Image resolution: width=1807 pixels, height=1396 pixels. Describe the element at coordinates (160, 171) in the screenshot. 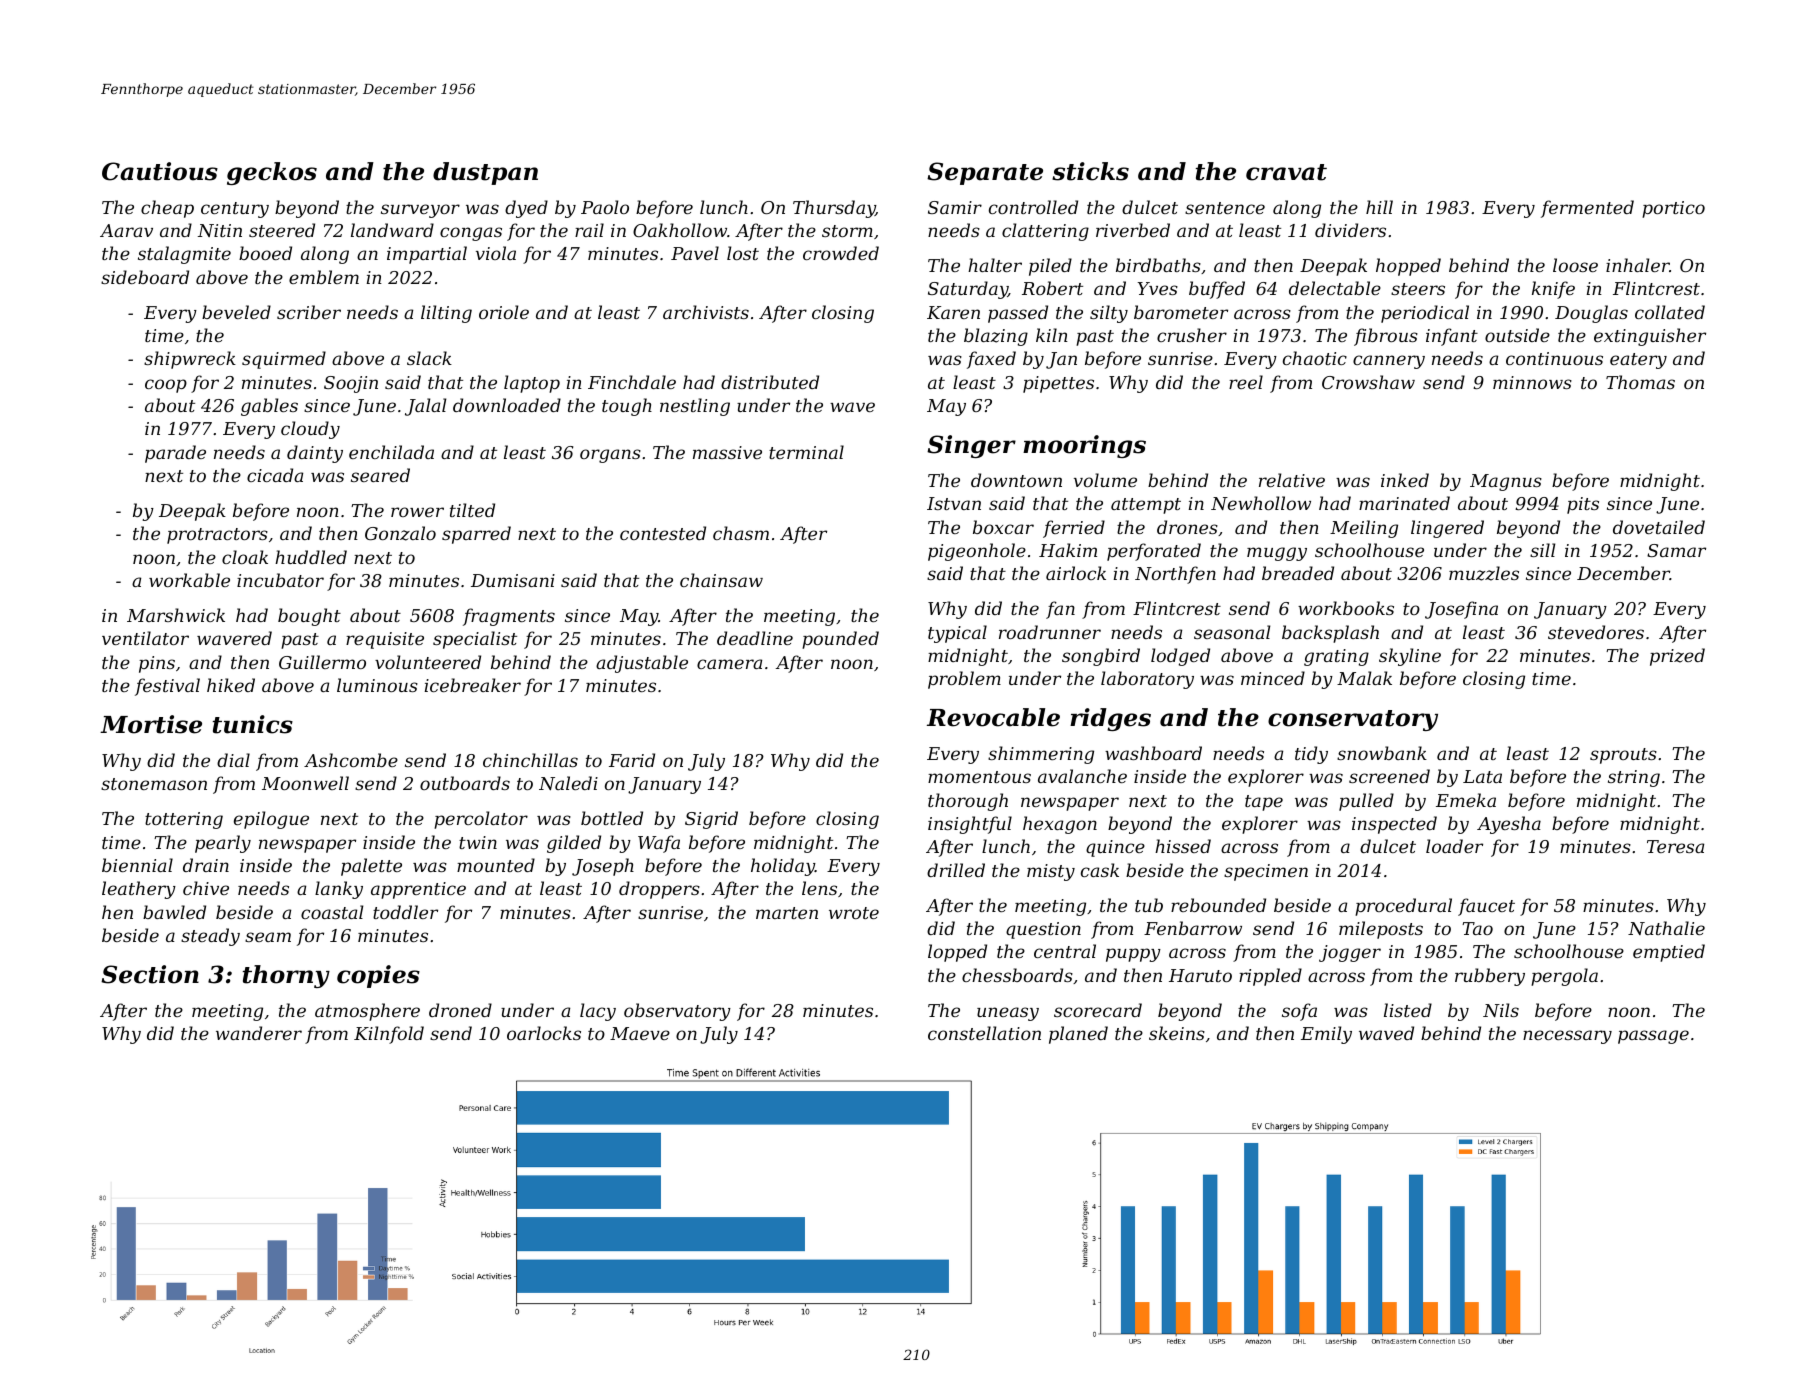

I see `Cautious` at that location.
